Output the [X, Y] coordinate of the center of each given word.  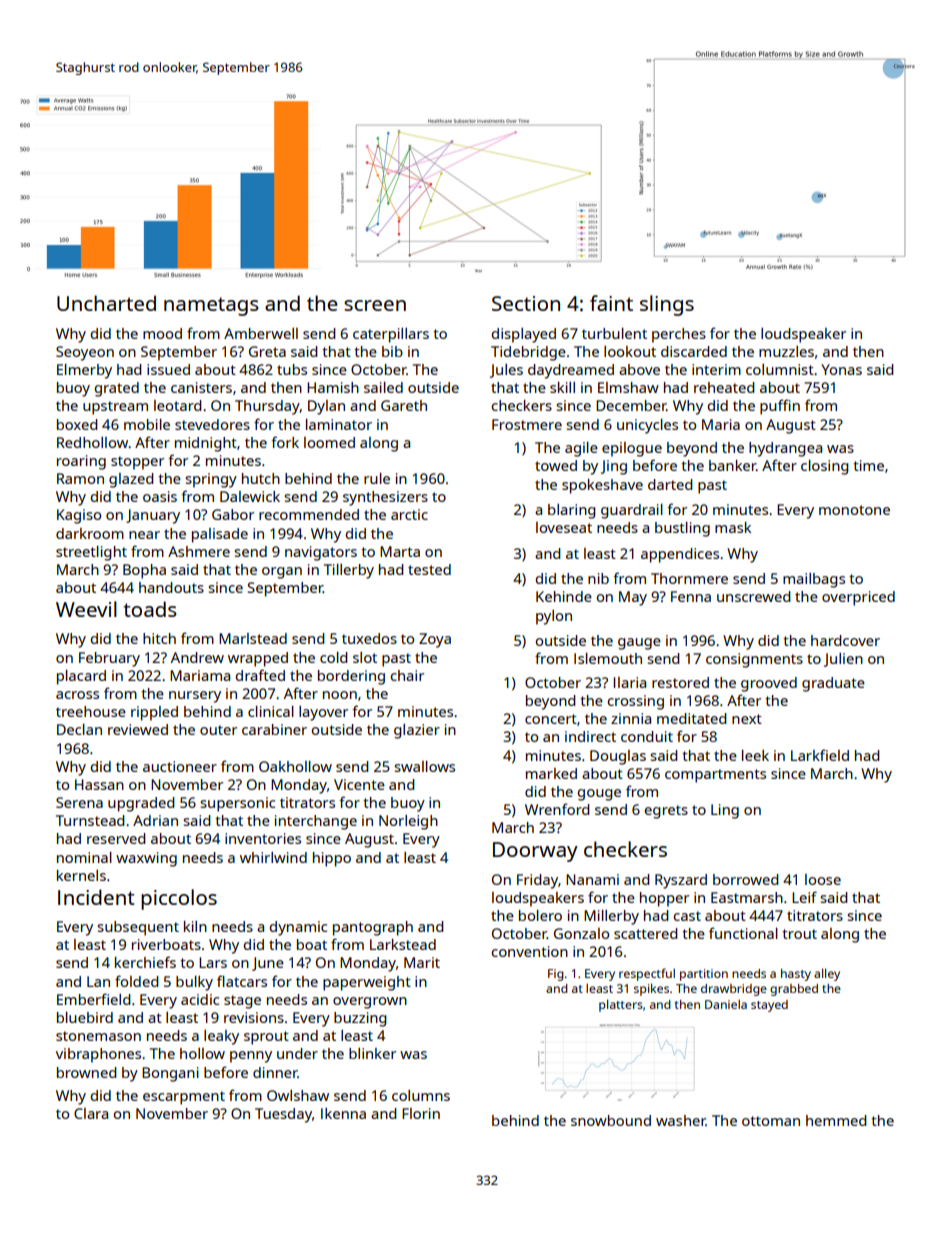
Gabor [233, 514]
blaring [572, 511]
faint [611, 303]
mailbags [814, 580]
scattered [646, 933]
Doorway [535, 852]
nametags [211, 306]
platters [621, 1005]
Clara [91, 1113]
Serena [79, 802]
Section [526, 303]
